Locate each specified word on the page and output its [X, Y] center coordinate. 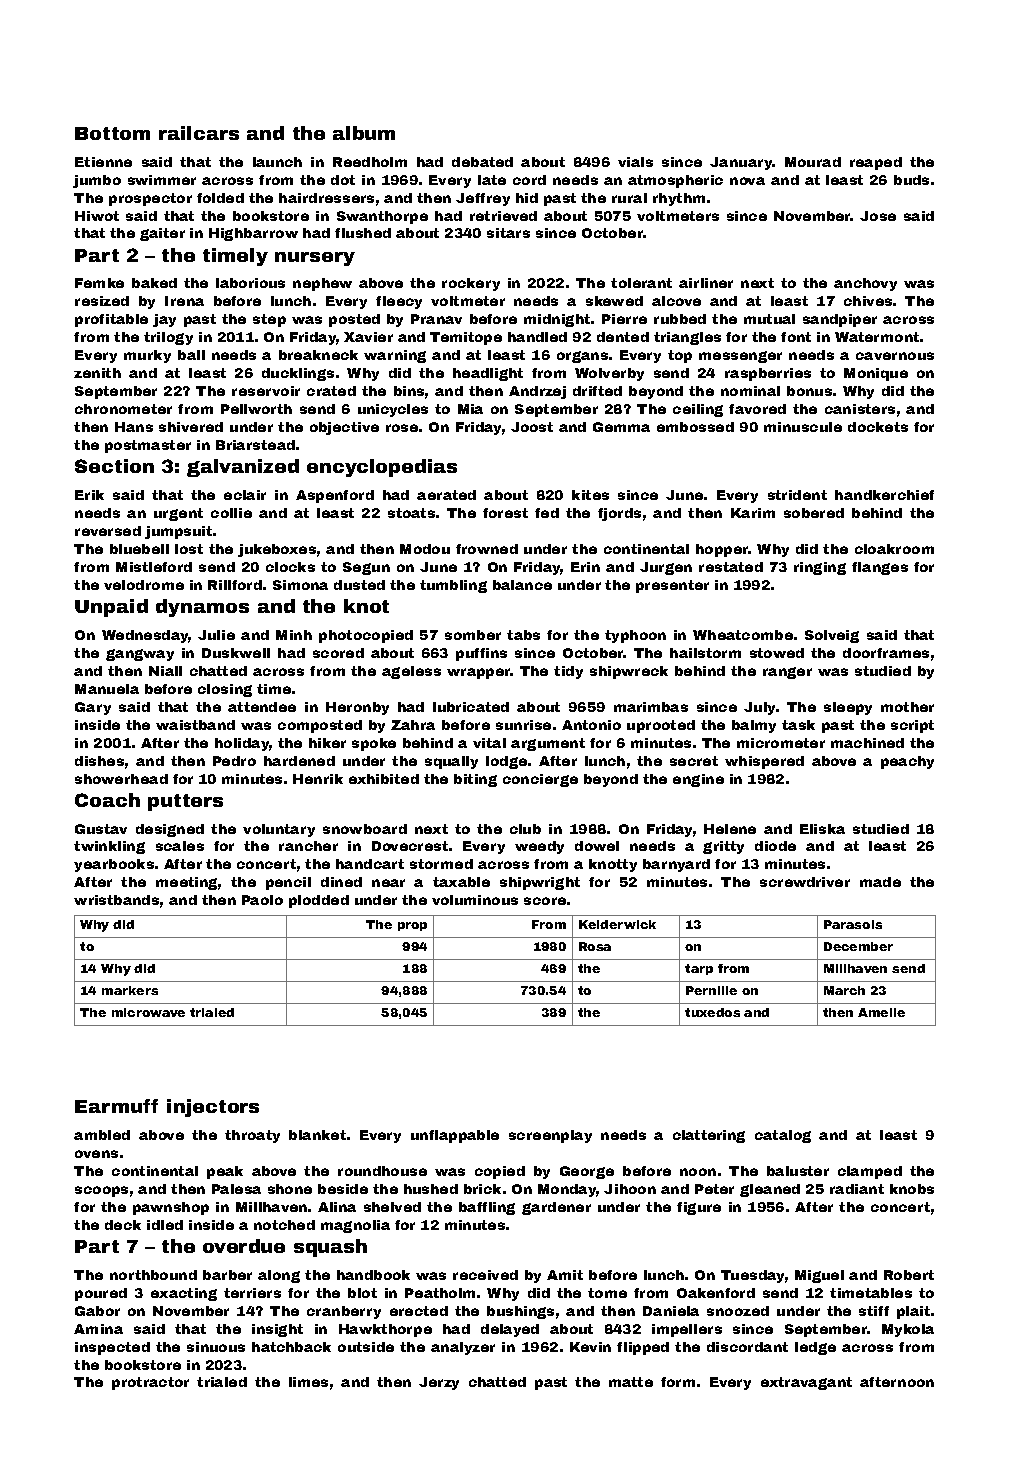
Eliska [822, 829]
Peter [714, 1189]
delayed [510, 1330]
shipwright [540, 883]
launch [277, 162]
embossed [695, 427]
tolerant [641, 283]
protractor [150, 1383]
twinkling [109, 847]
